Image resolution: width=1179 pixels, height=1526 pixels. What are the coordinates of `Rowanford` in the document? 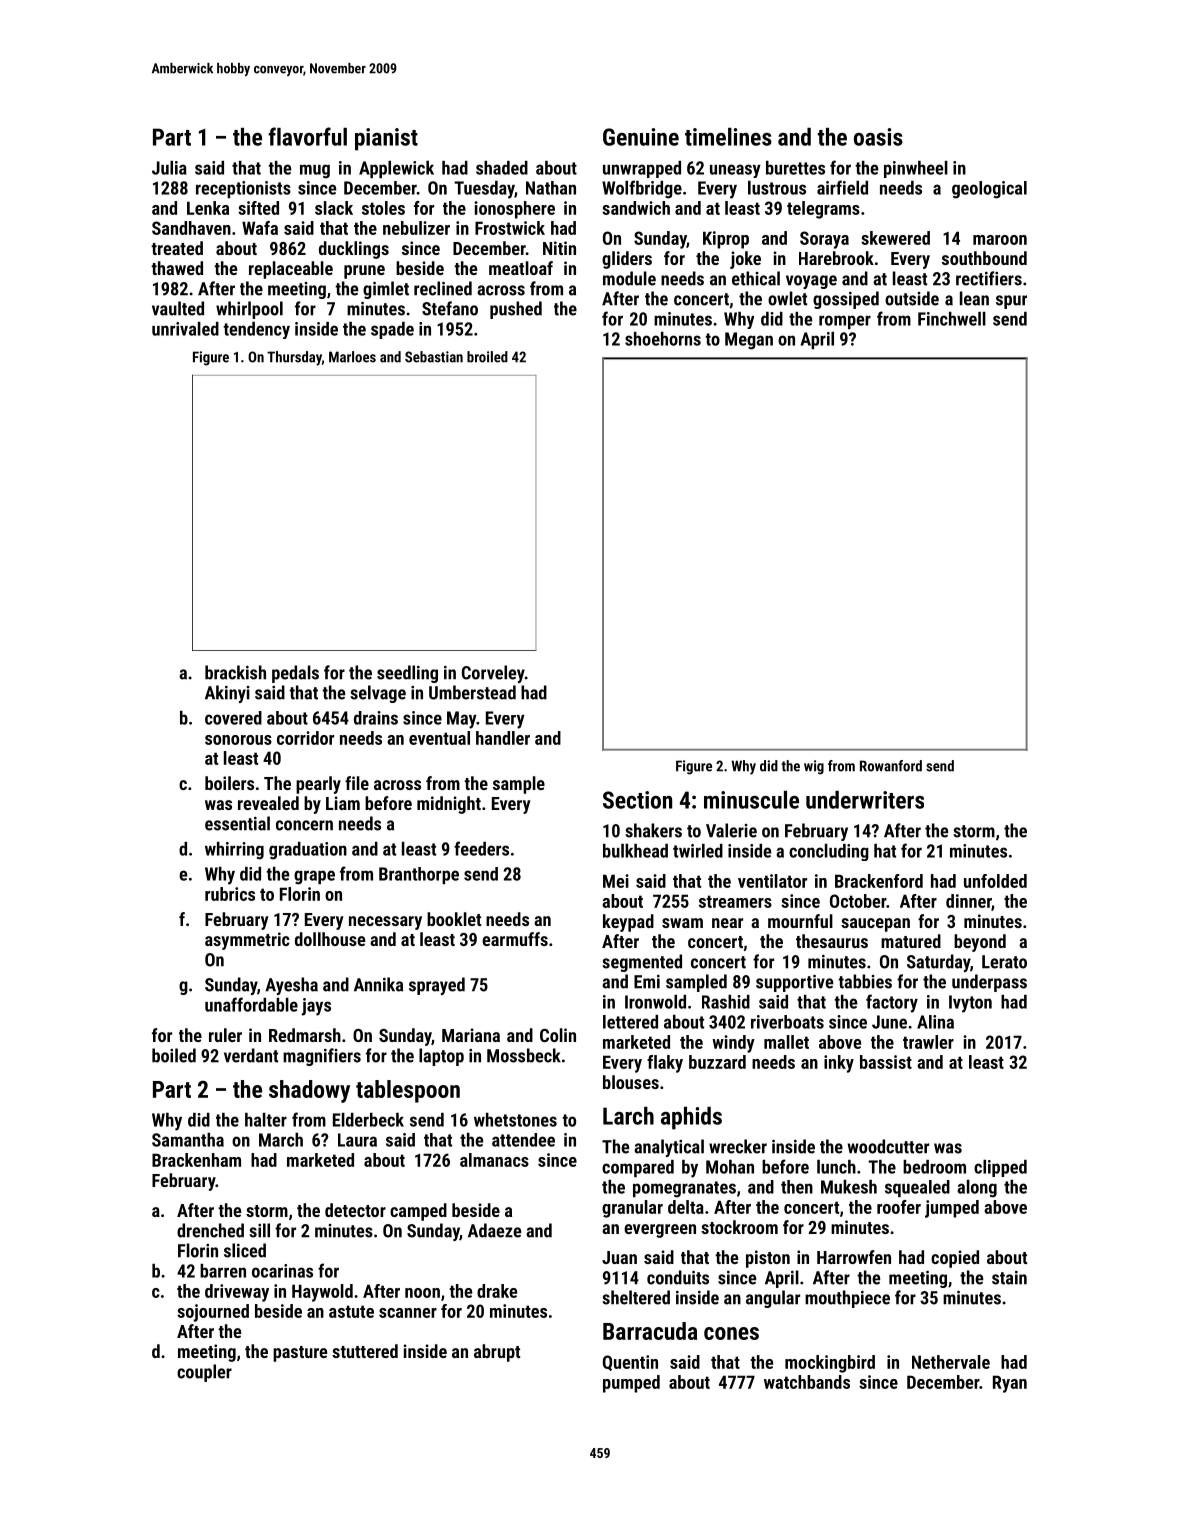 It's located at (891, 766).
